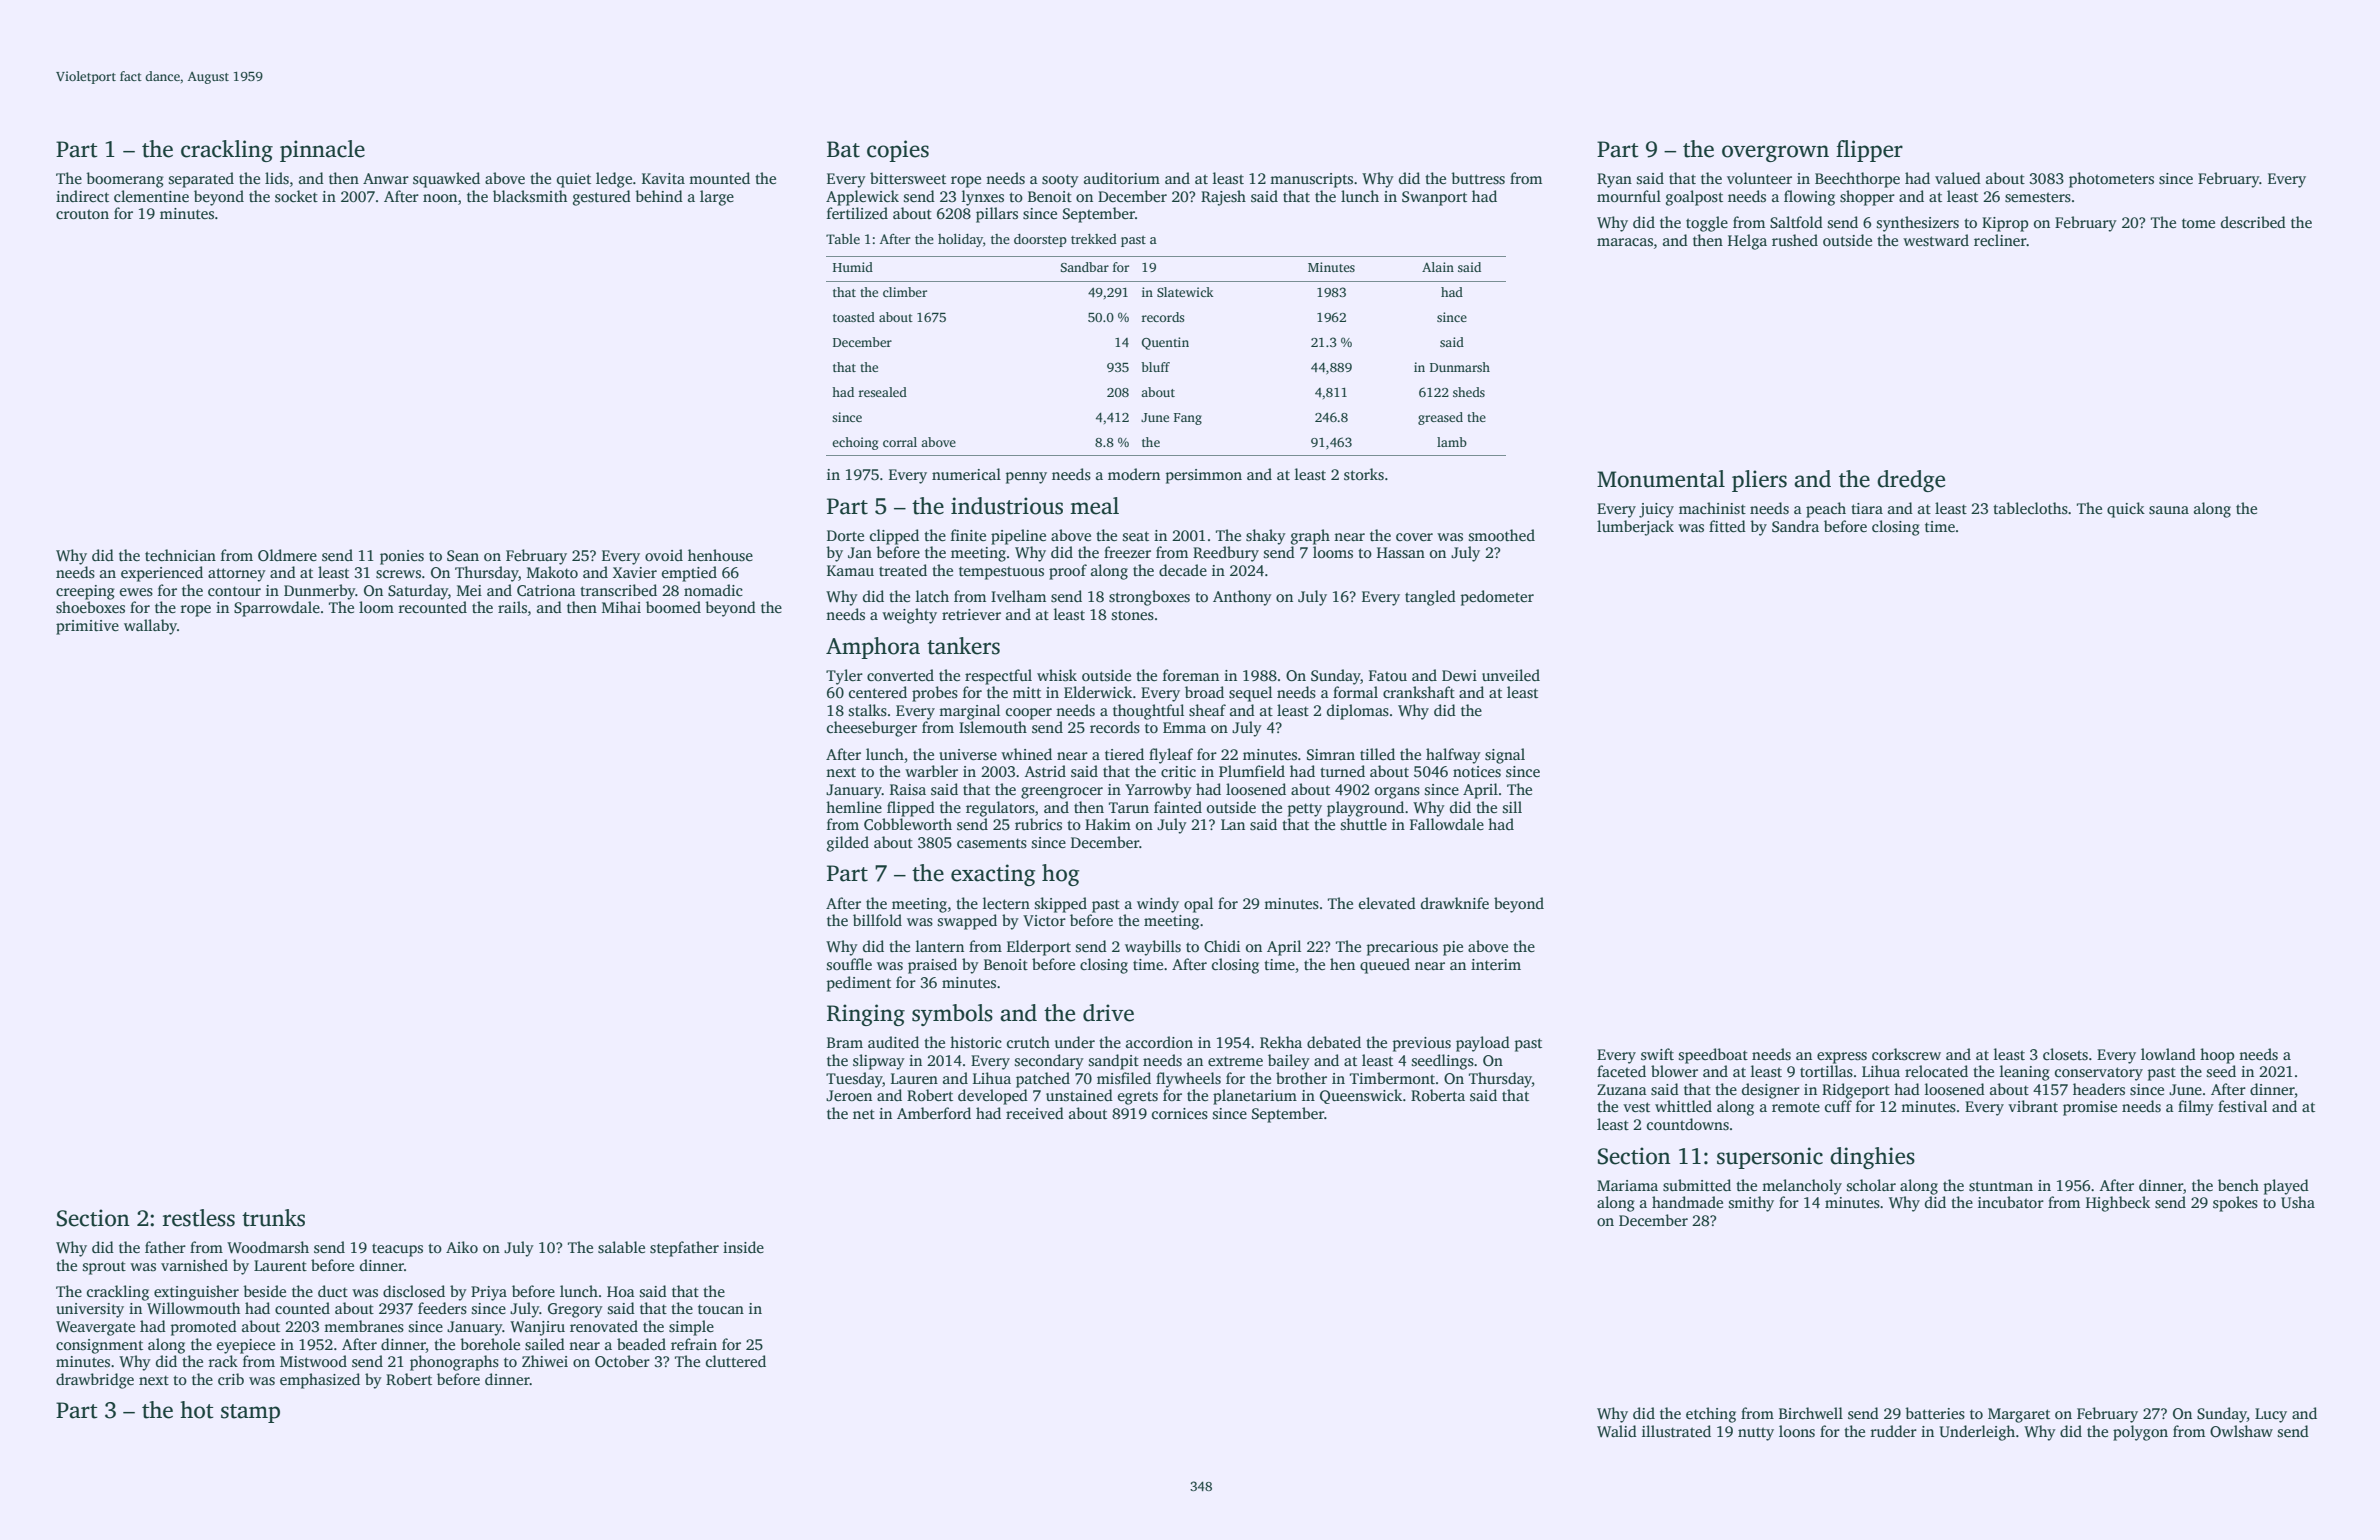  What do you see at coordinates (2169, 510) in the image?
I see `sauna` at bounding box center [2169, 510].
